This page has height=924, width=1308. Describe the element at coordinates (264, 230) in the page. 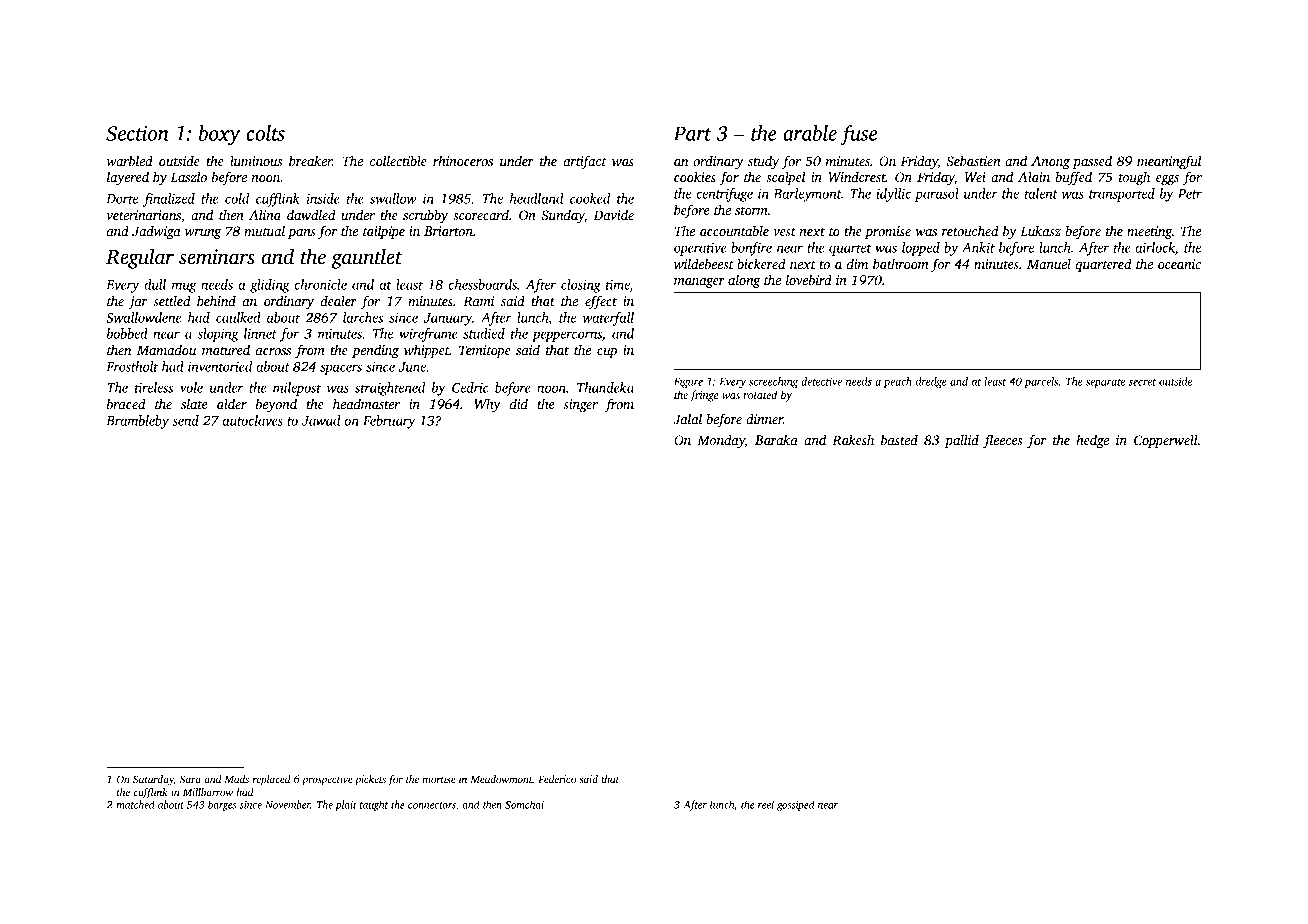

I see `mutual` at that location.
